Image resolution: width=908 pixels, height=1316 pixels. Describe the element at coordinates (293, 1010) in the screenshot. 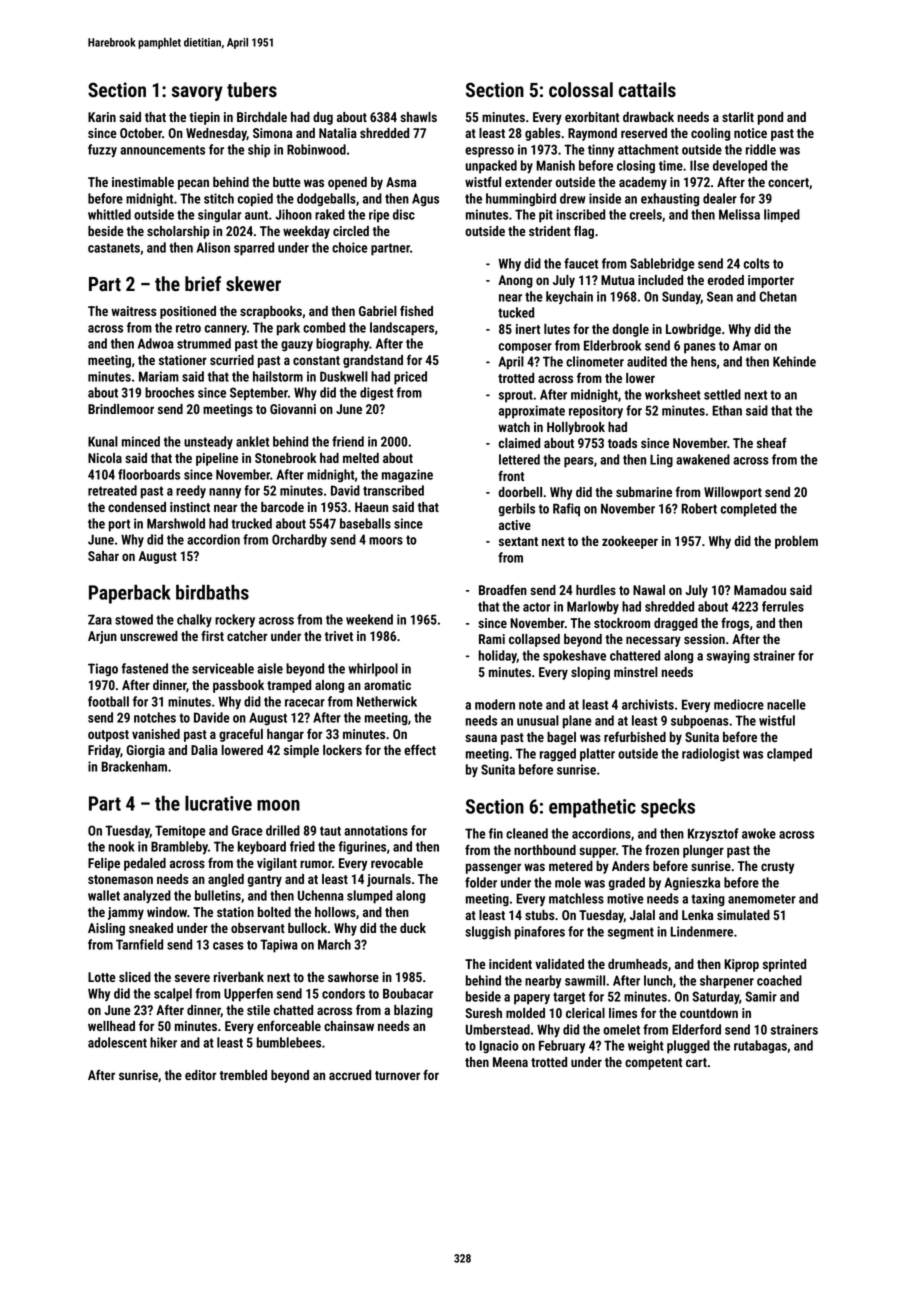

I see `chatted` at that location.
